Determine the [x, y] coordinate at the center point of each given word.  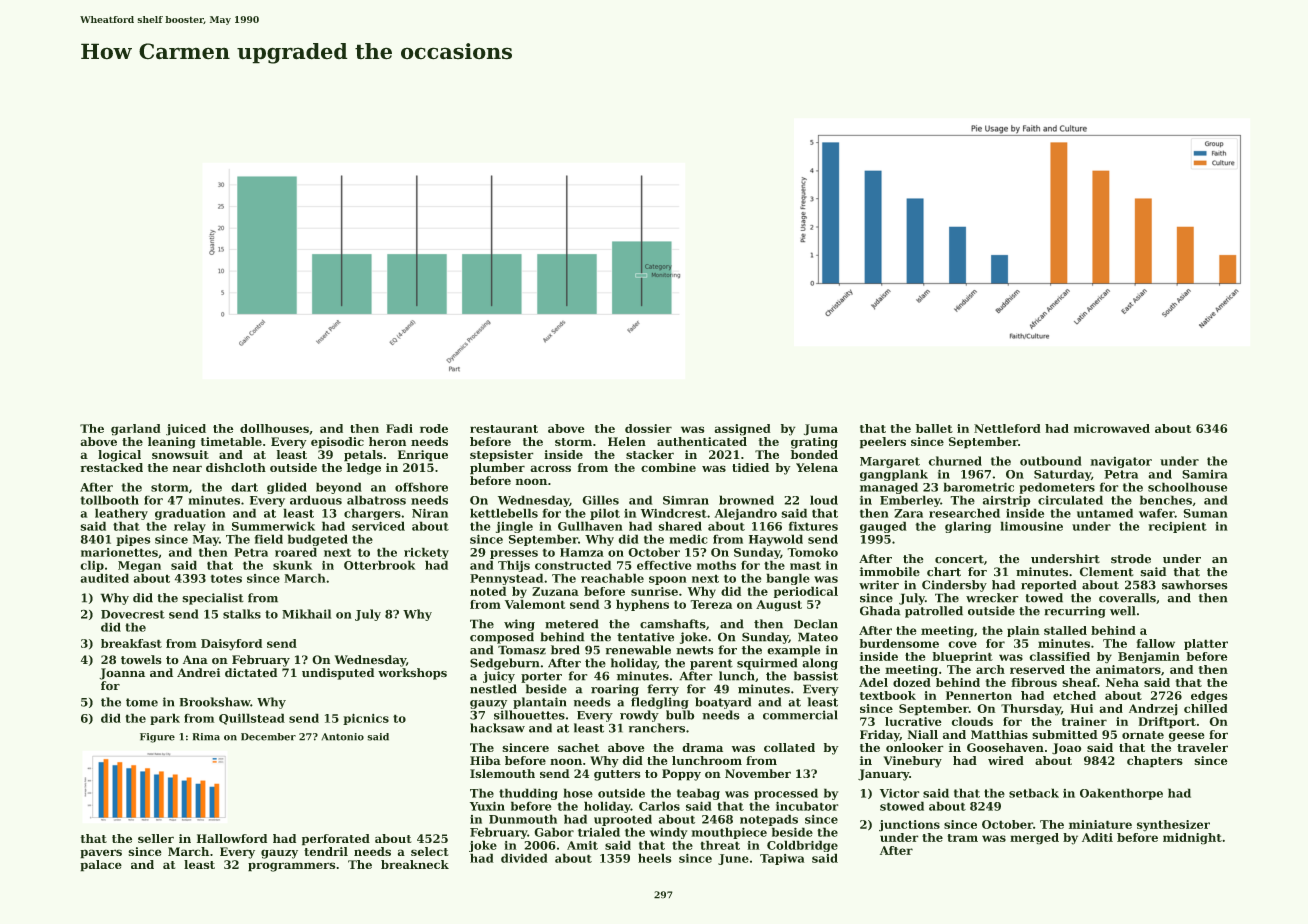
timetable [231, 441]
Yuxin [487, 806]
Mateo [818, 637]
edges [1209, 696]
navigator [1121, 462]
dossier [648, 428]
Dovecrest [133, 614]
